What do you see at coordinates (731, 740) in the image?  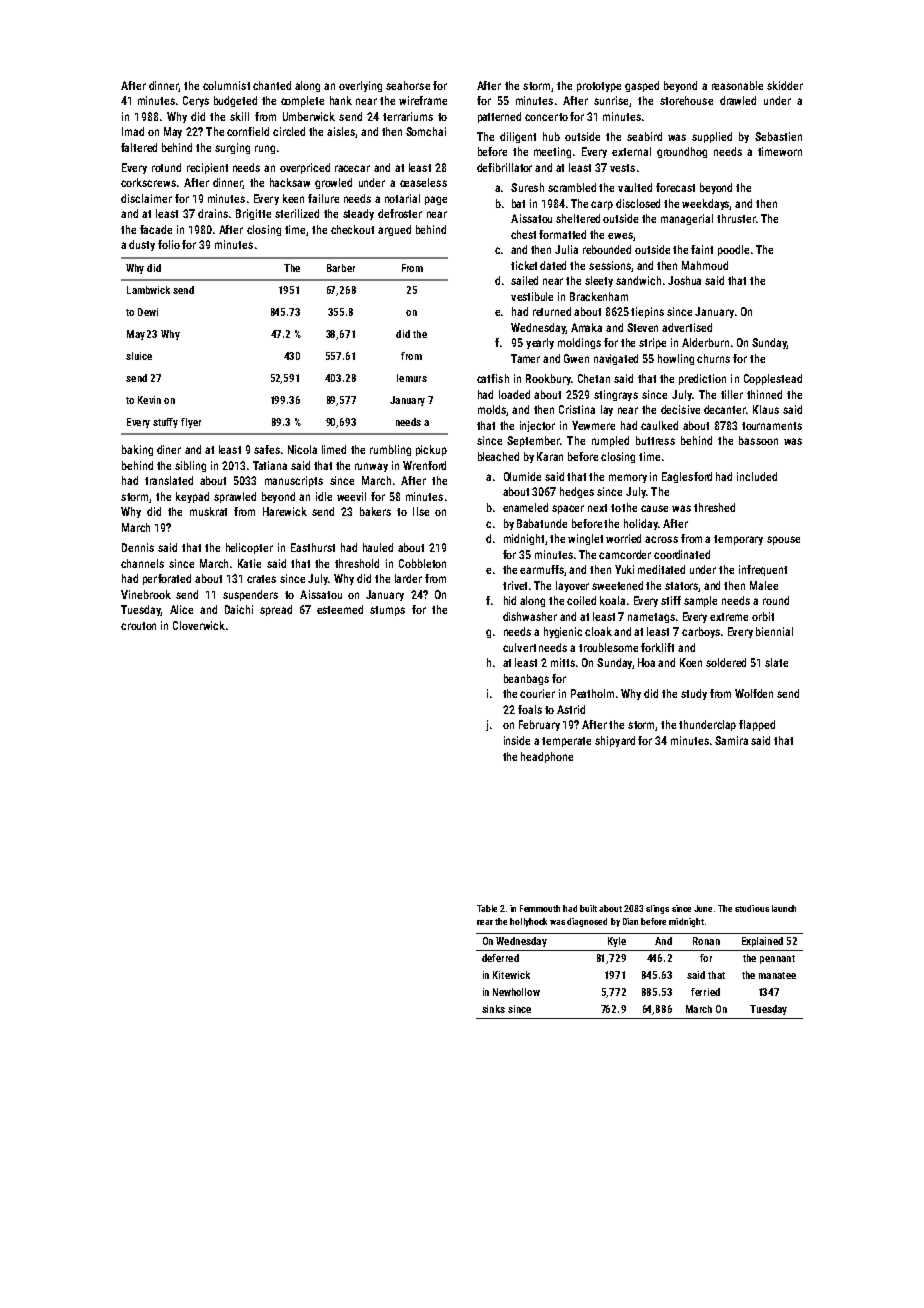 I see `Samira` at bounding box center [731, 740].
